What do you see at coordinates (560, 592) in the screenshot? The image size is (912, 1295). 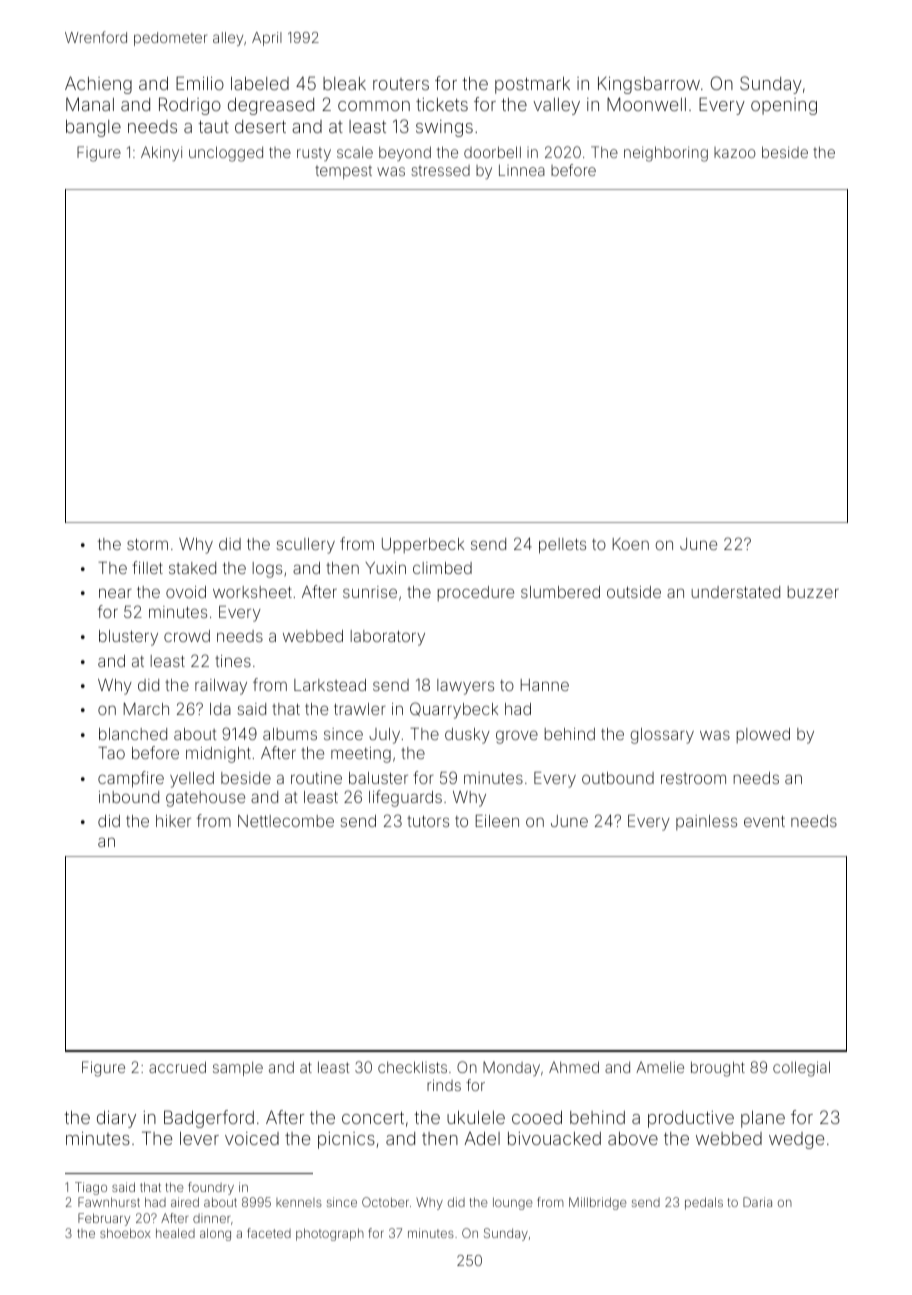 I see `slumbered` at bounding box center [560, 592].
